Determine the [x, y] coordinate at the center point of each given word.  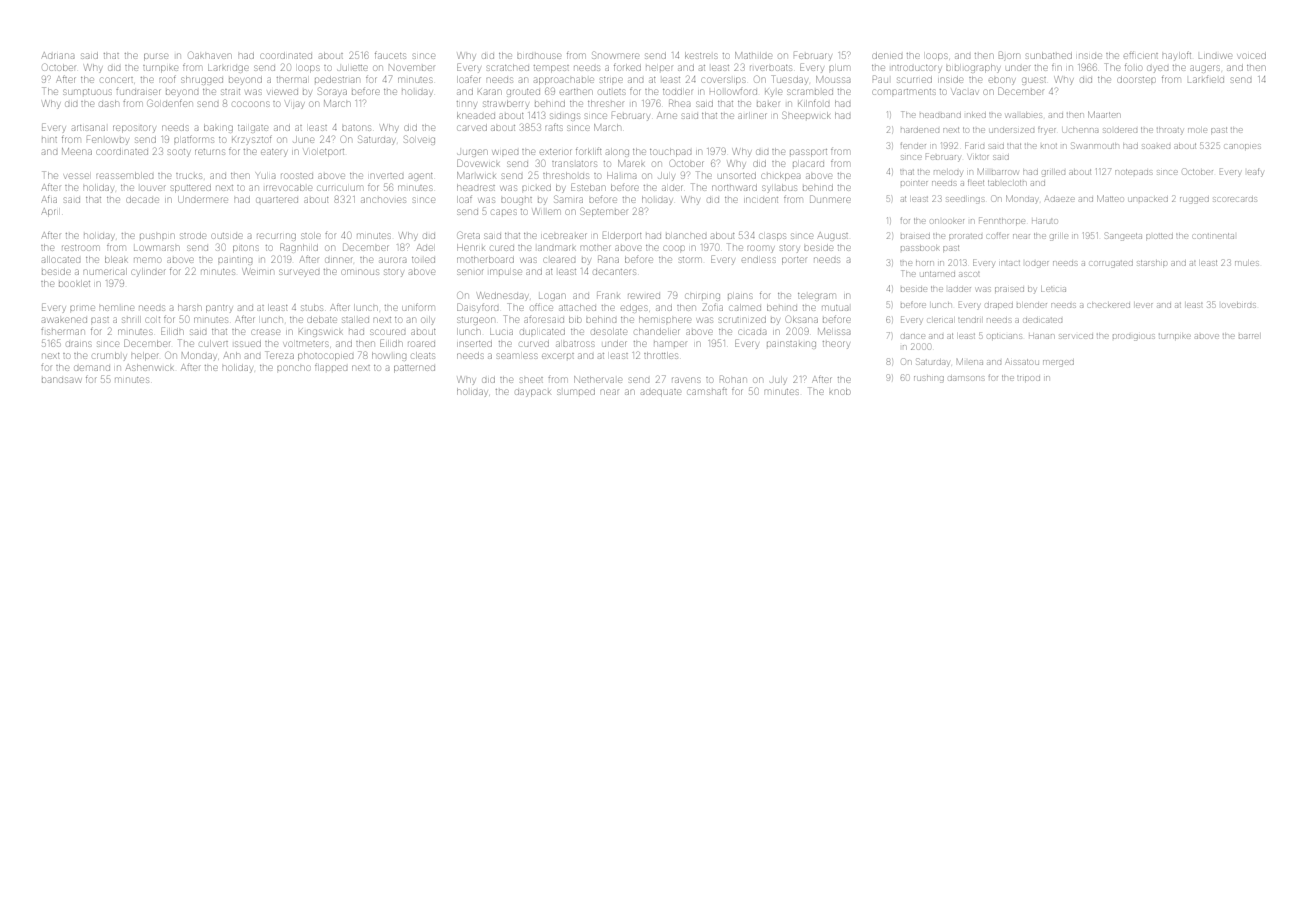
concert [117, 80]
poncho [293, 368]
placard [808, 164]
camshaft [707, 392]
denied [887, 56]
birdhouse [539, 56]
